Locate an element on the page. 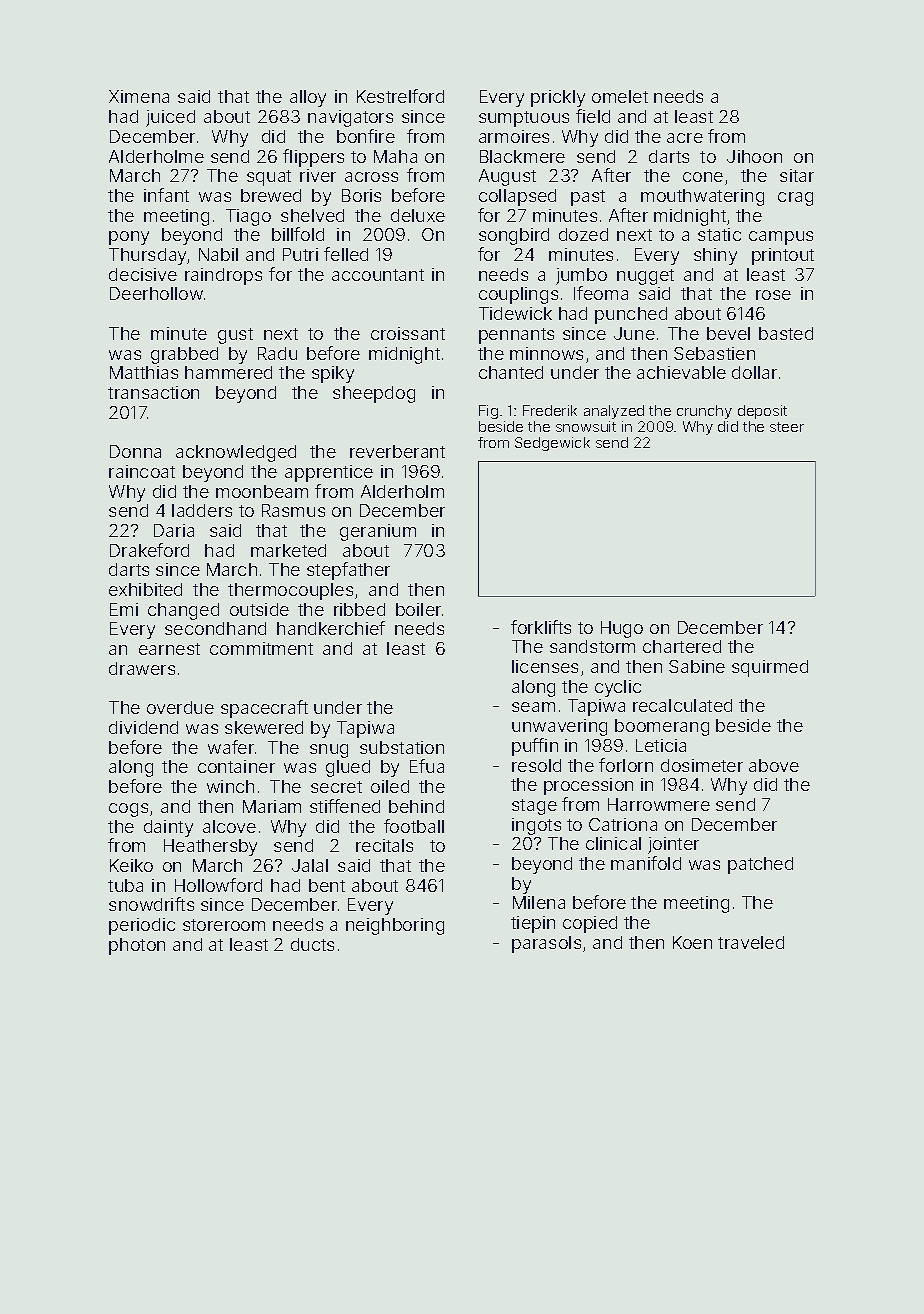  sheepdog is located at coordinates (374, 394).
